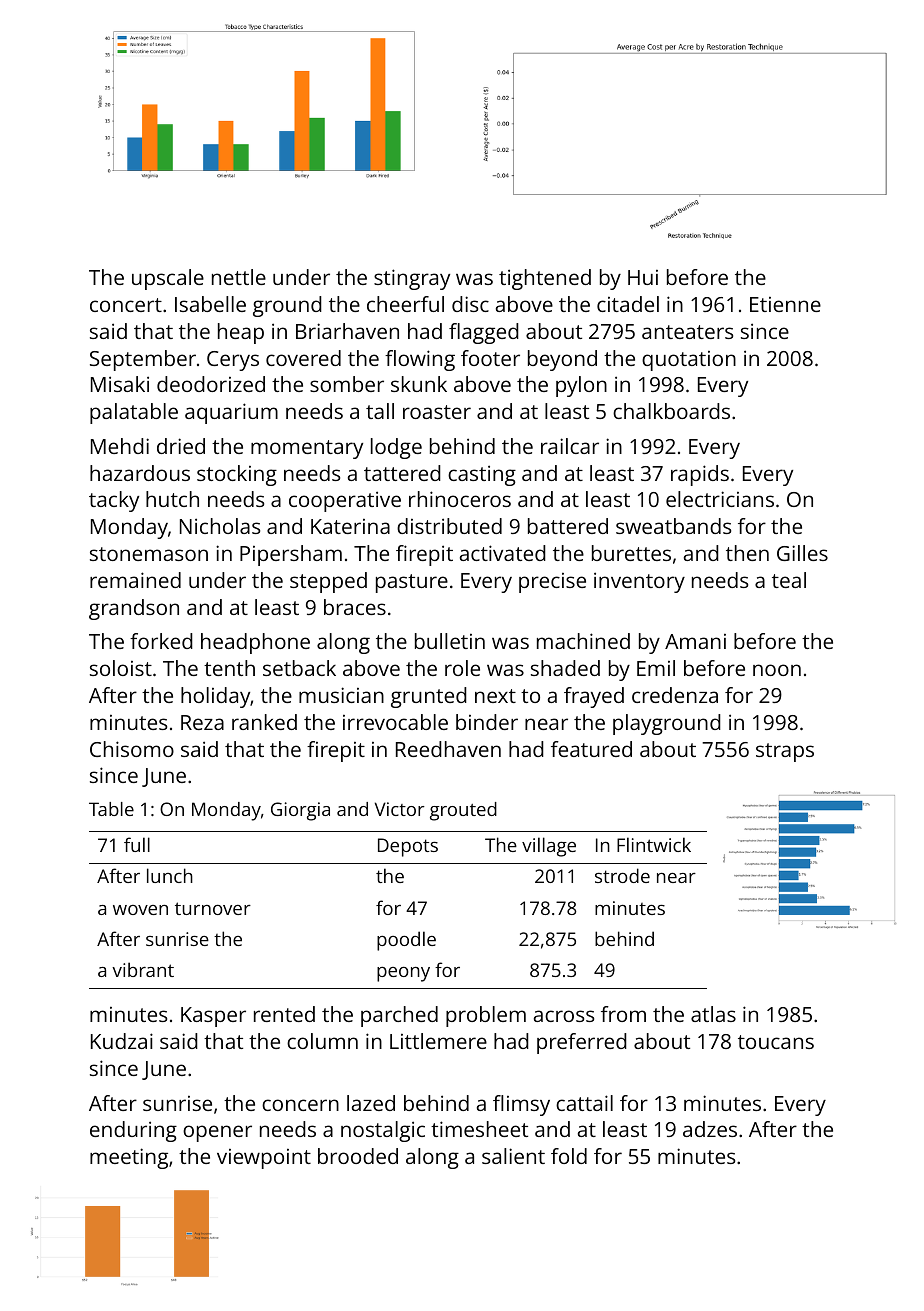  What do you see at coordinates (122, 1041) in the screenshot?
I see `Kudzai` at bounding box center [122, 1041].
